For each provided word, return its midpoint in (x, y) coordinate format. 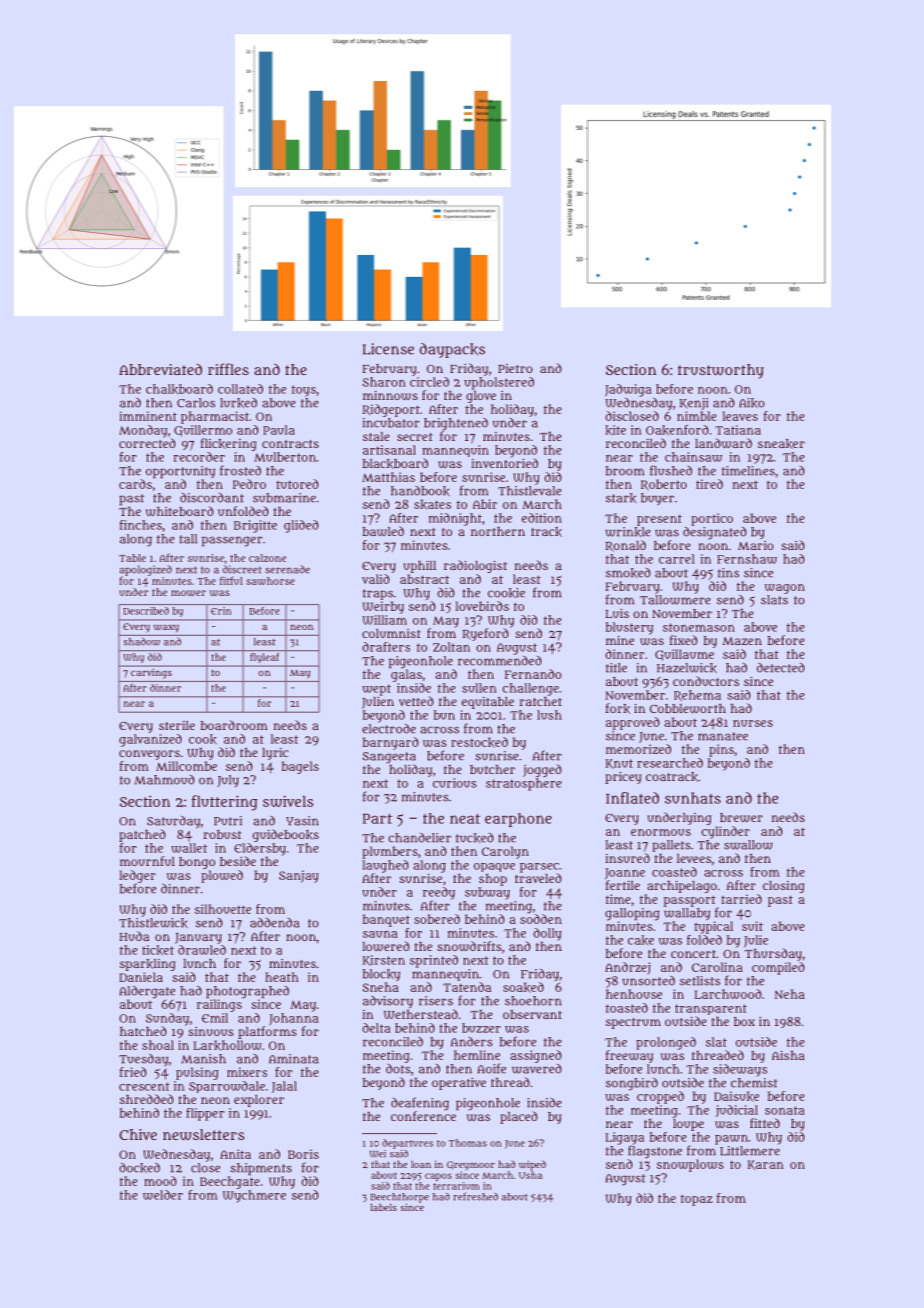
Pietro (515, 368)
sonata (785, 1110)
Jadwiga (628, 390)
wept (376, 690)
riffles (228, 369)
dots (398, 1069)
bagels (300, 767)
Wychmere (254, 1196)
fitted (765, 1123)
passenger (232, 541)
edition (542, 518)
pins (721, 750)
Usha (530, 1175)
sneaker (781, 444)
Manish (203, 1059)
